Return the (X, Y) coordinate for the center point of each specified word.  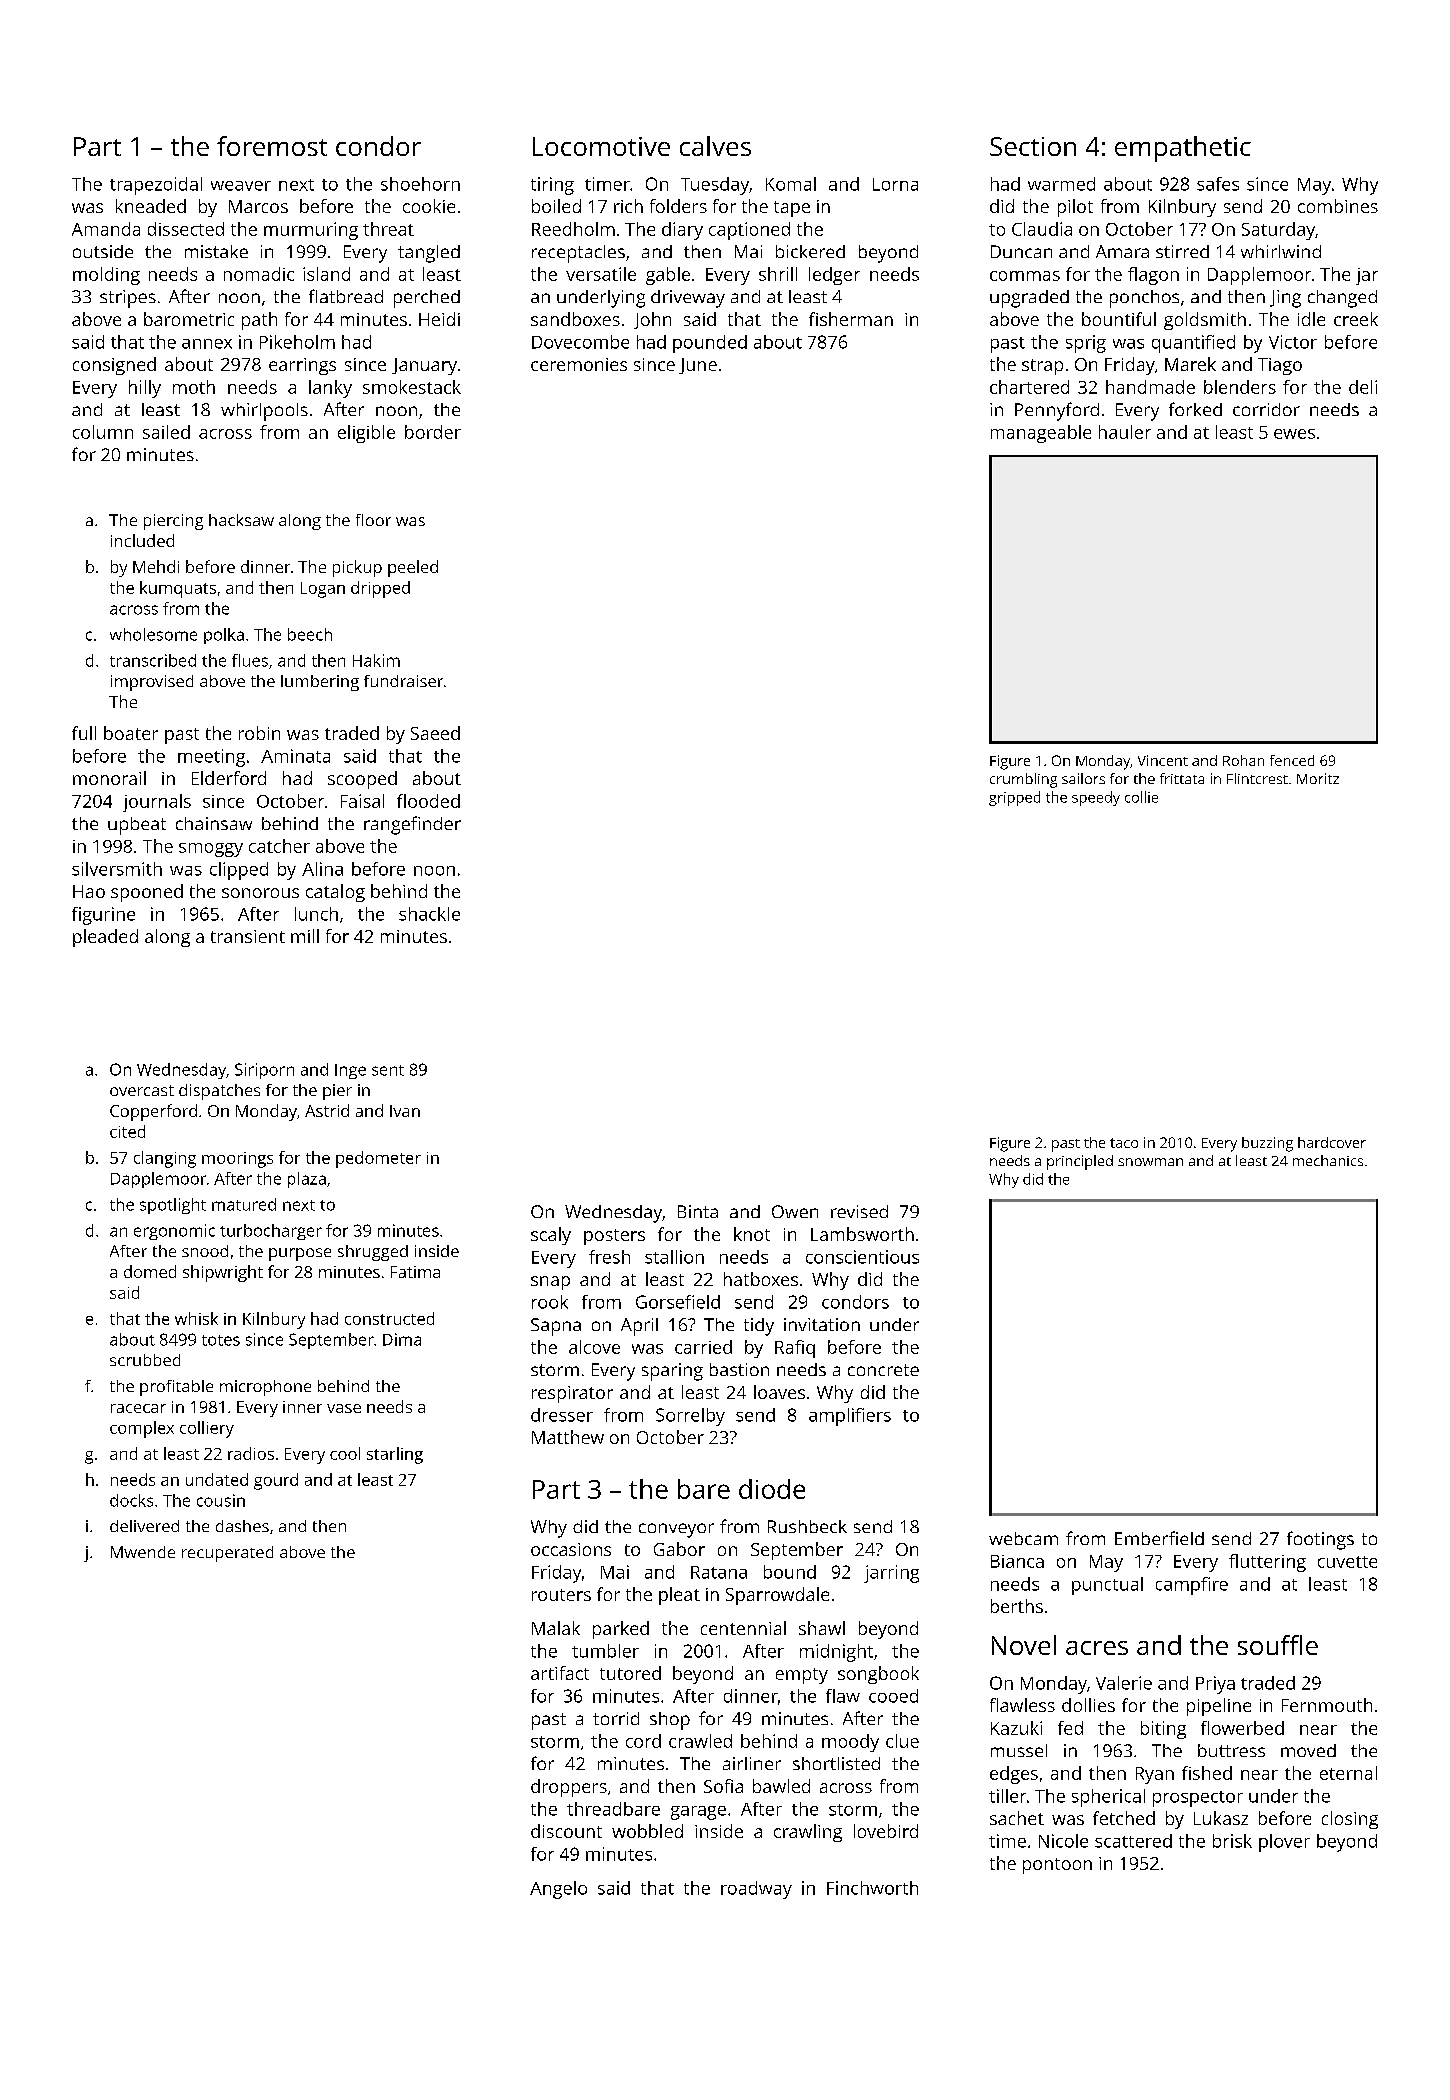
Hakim (376, 660)
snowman (1150, 1162)
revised (859, 1211)
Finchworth (872, 1888)
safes (1218, 184)
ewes (1294, 434)
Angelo (558, 1890)
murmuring (311, 231)
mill (305, 936)
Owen (795, 1211)
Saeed (435, 733)
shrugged (373, 1253)
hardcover (1332, 1142)
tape (792, 209)
